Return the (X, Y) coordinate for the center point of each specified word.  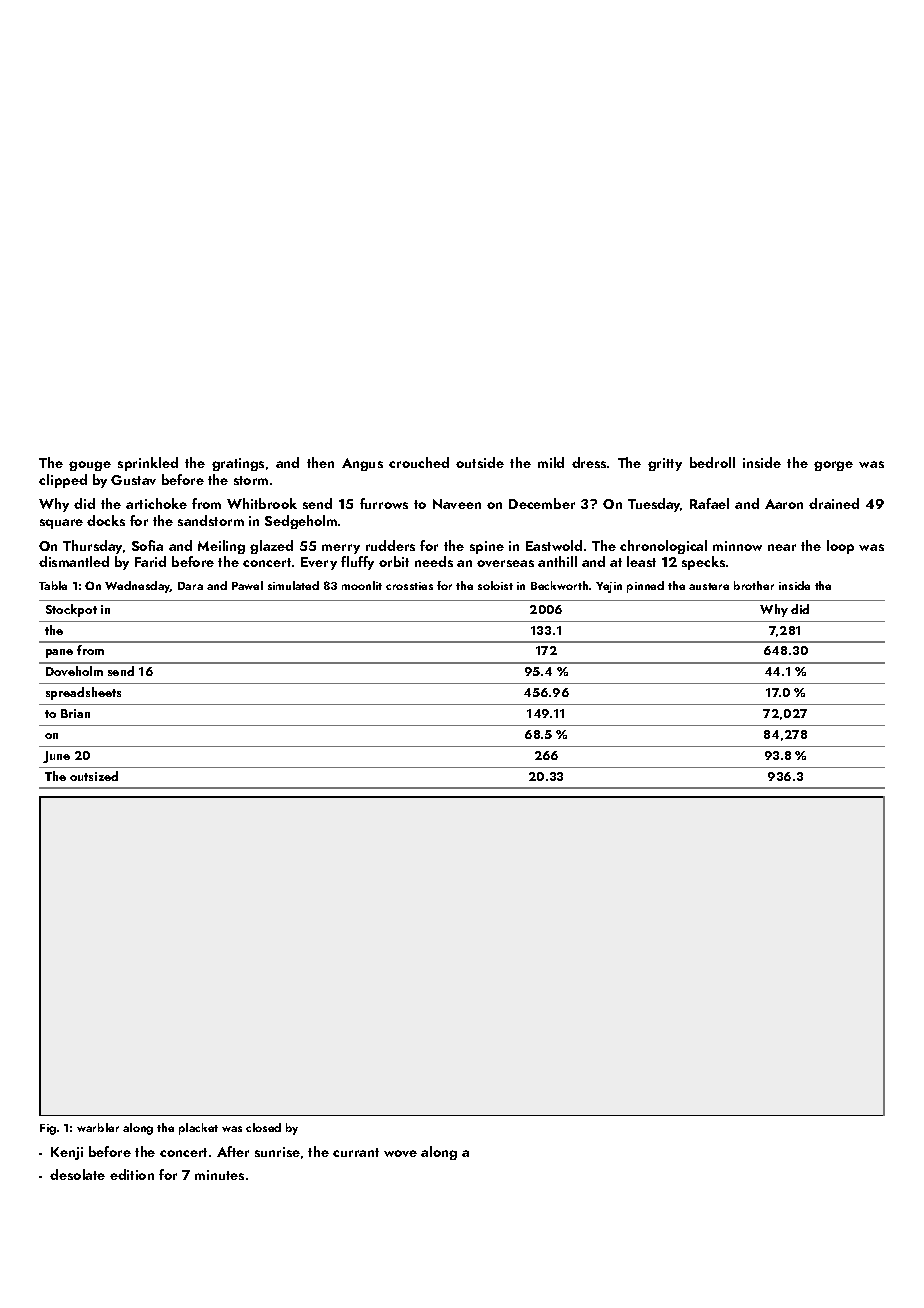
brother (754, 585)
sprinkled (148, 464)
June (56, 757)
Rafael (709, 503)
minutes (219, 1175)
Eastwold (554, 545)
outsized (94, 776)
